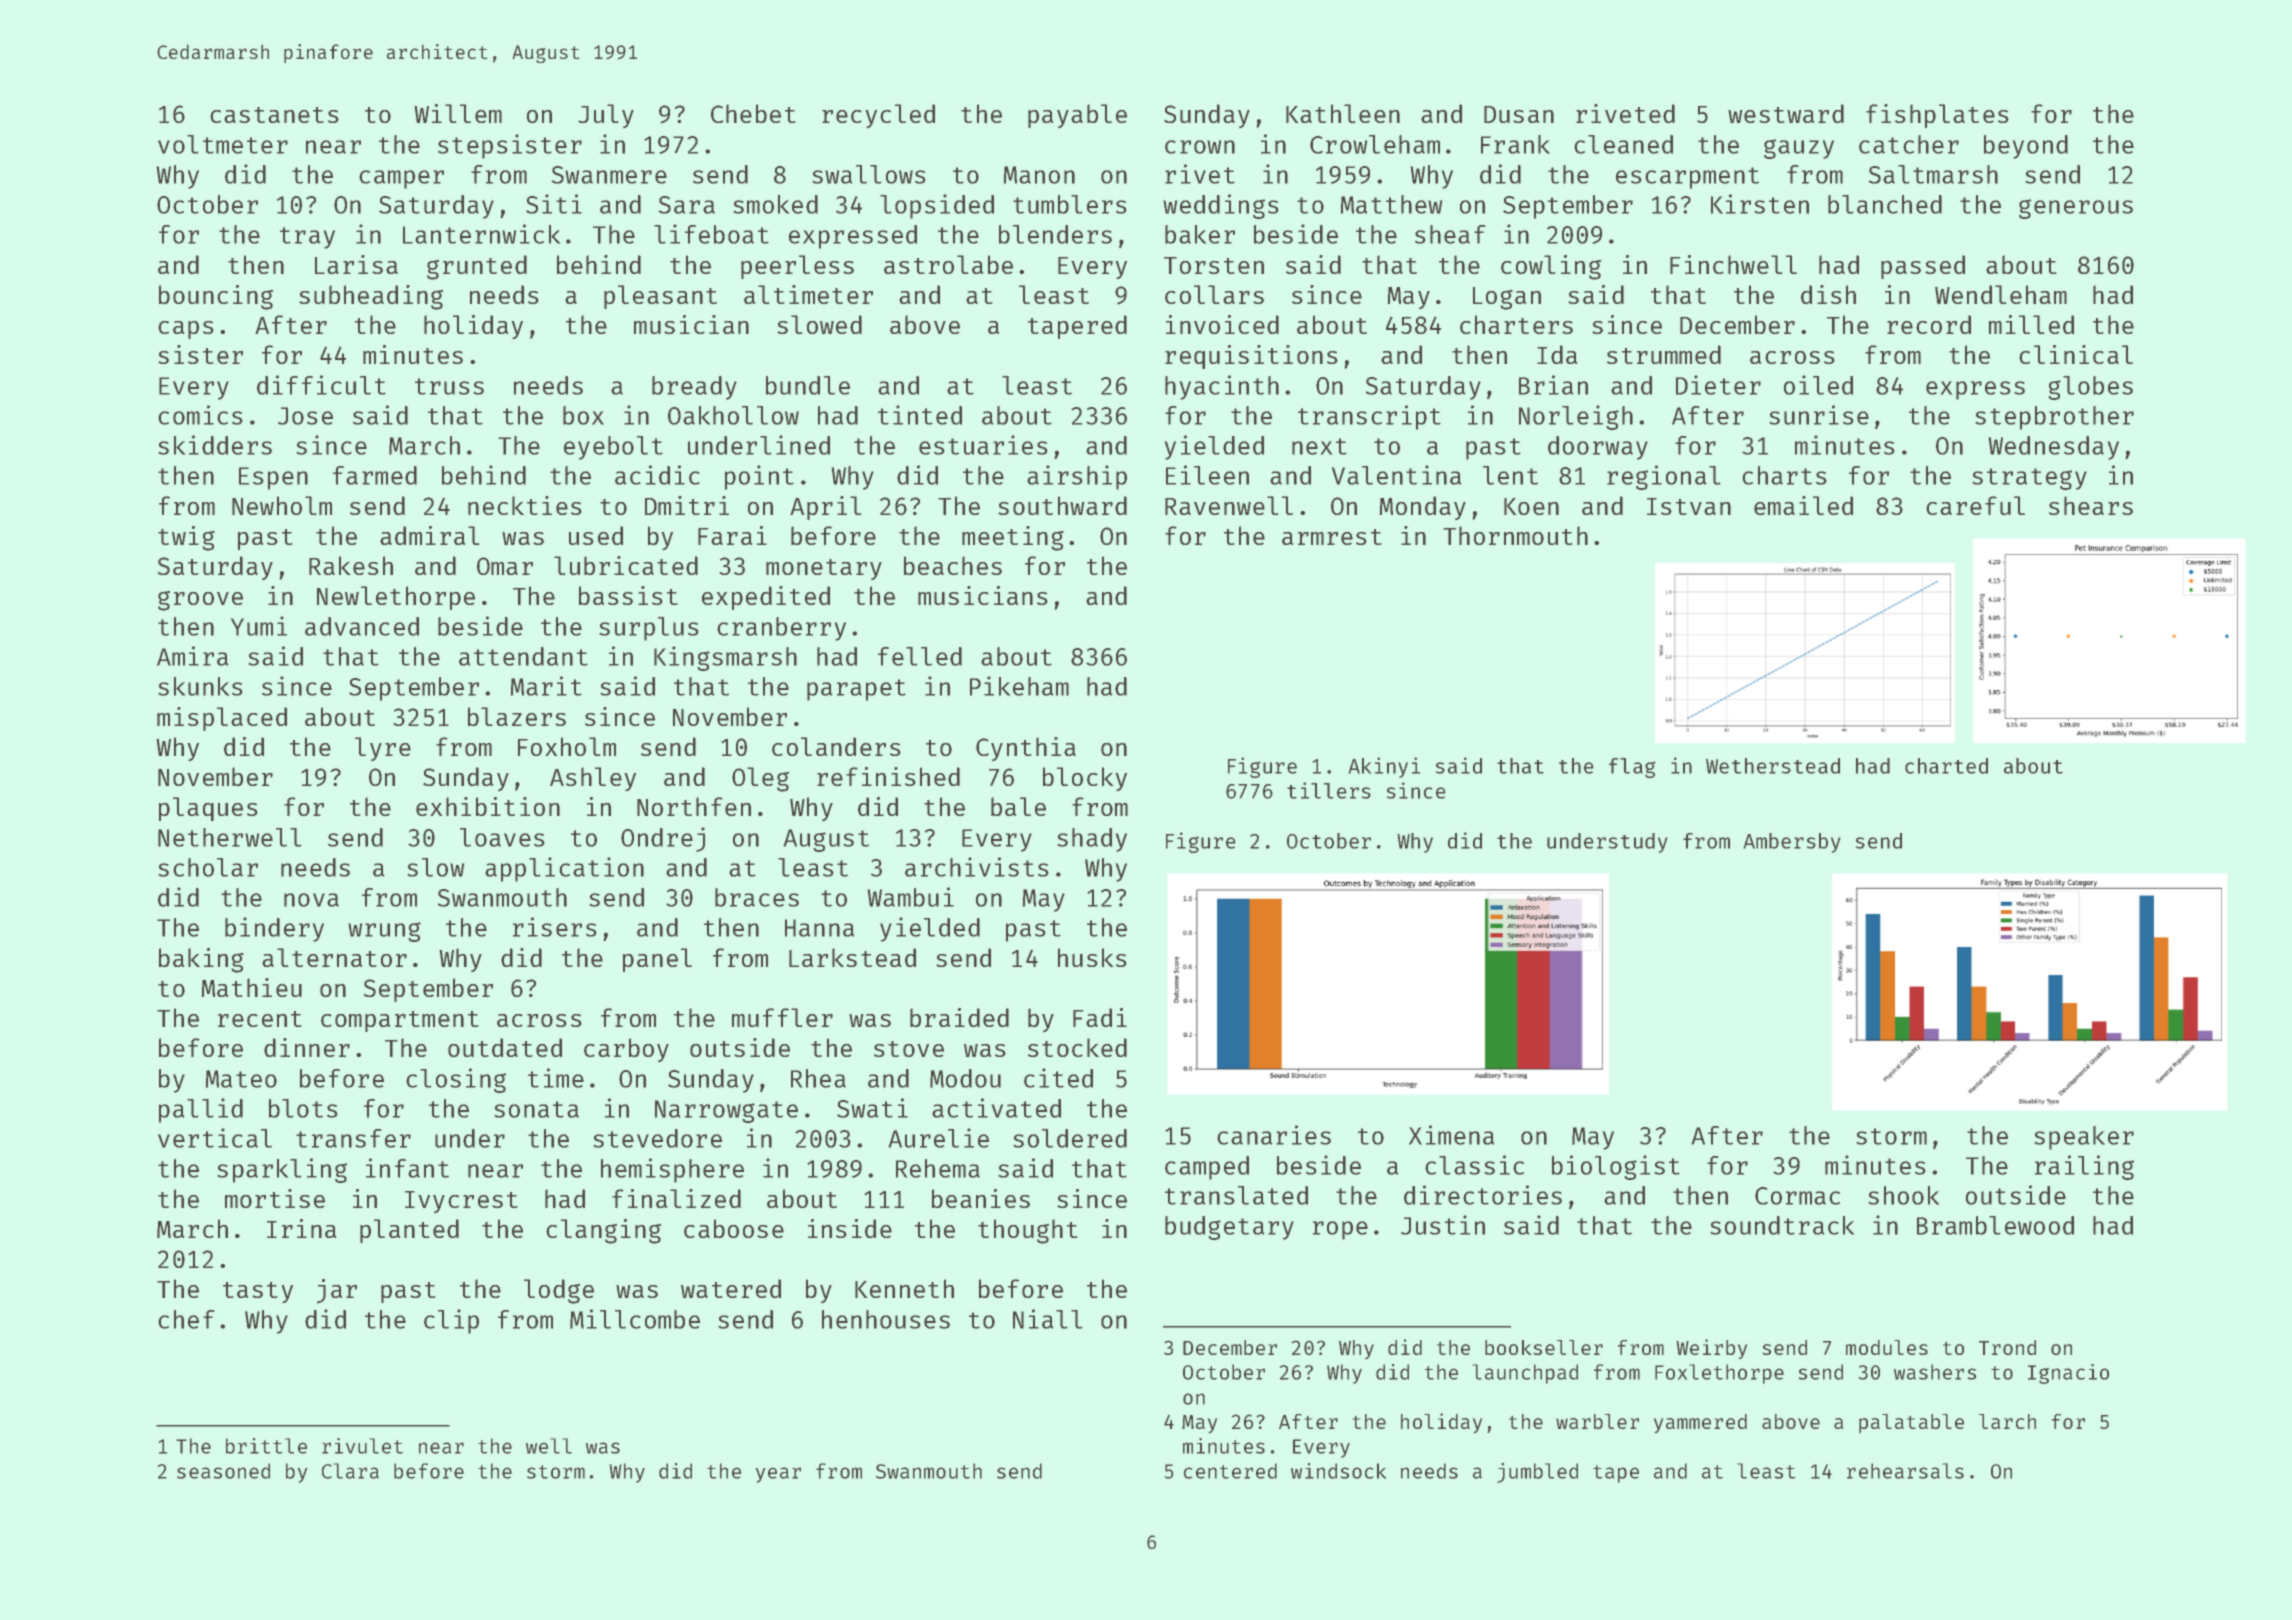  What do you see at coordinates (635, 1319) in the image?
I see `Millcombe` at bounding box center [635, 1319].
